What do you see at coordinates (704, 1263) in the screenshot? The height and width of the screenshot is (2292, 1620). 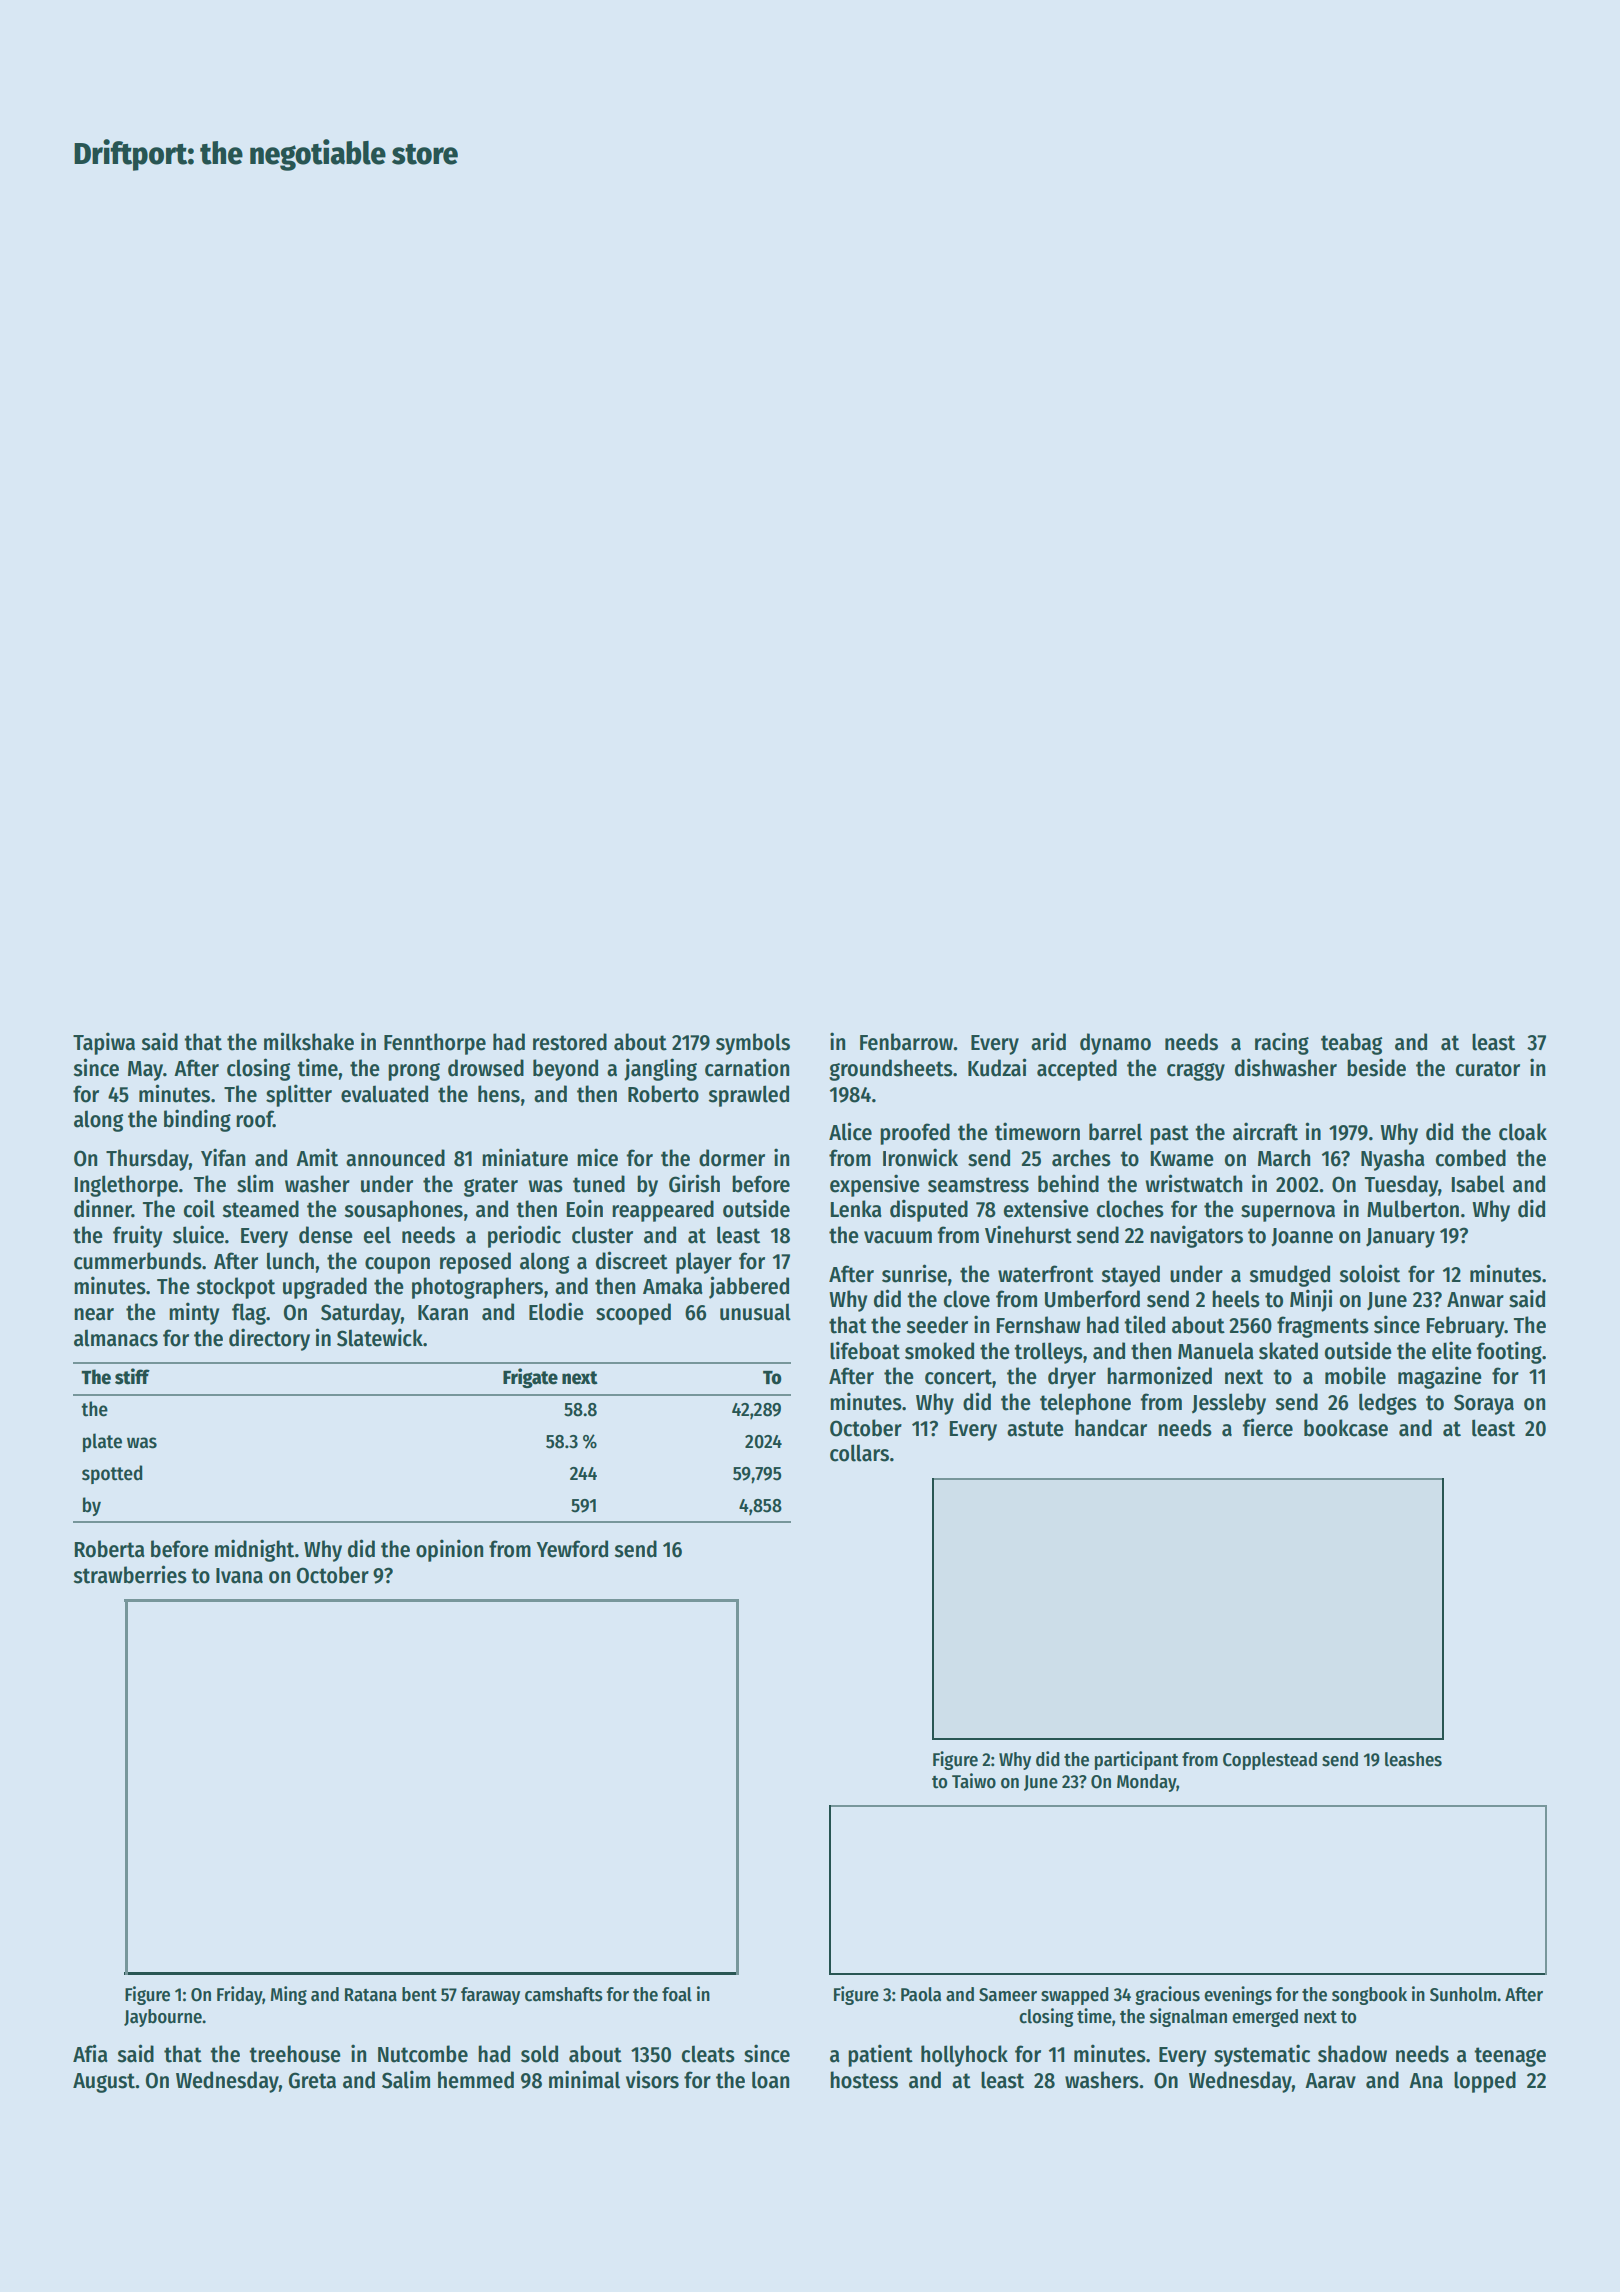 I see `player` at bounding box center [704, 1263].
